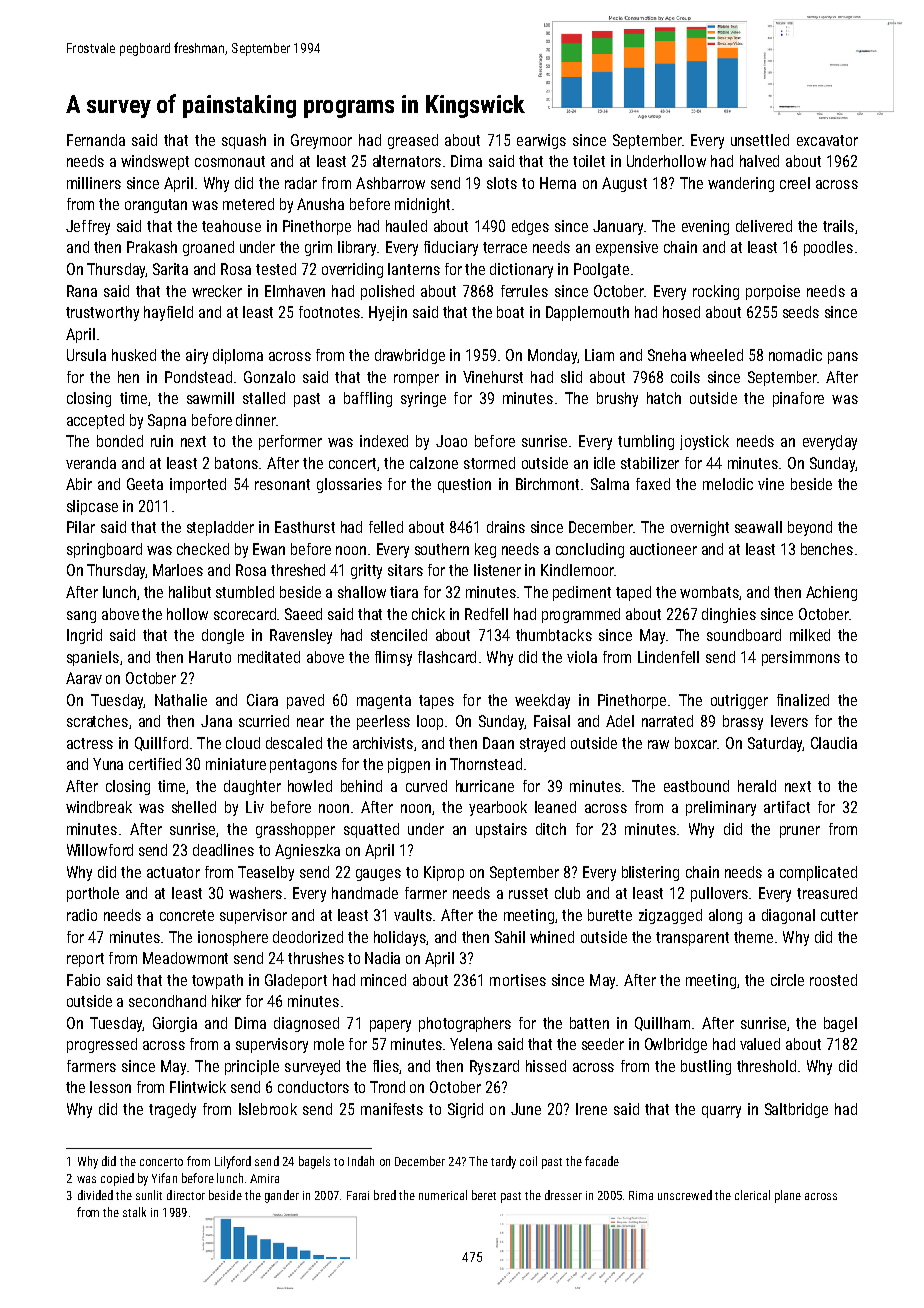 This screenshot has height=1308, width=924. Describe the element at coordinates (99, 807) in the screenshot. I see `windbreak` at that location.
